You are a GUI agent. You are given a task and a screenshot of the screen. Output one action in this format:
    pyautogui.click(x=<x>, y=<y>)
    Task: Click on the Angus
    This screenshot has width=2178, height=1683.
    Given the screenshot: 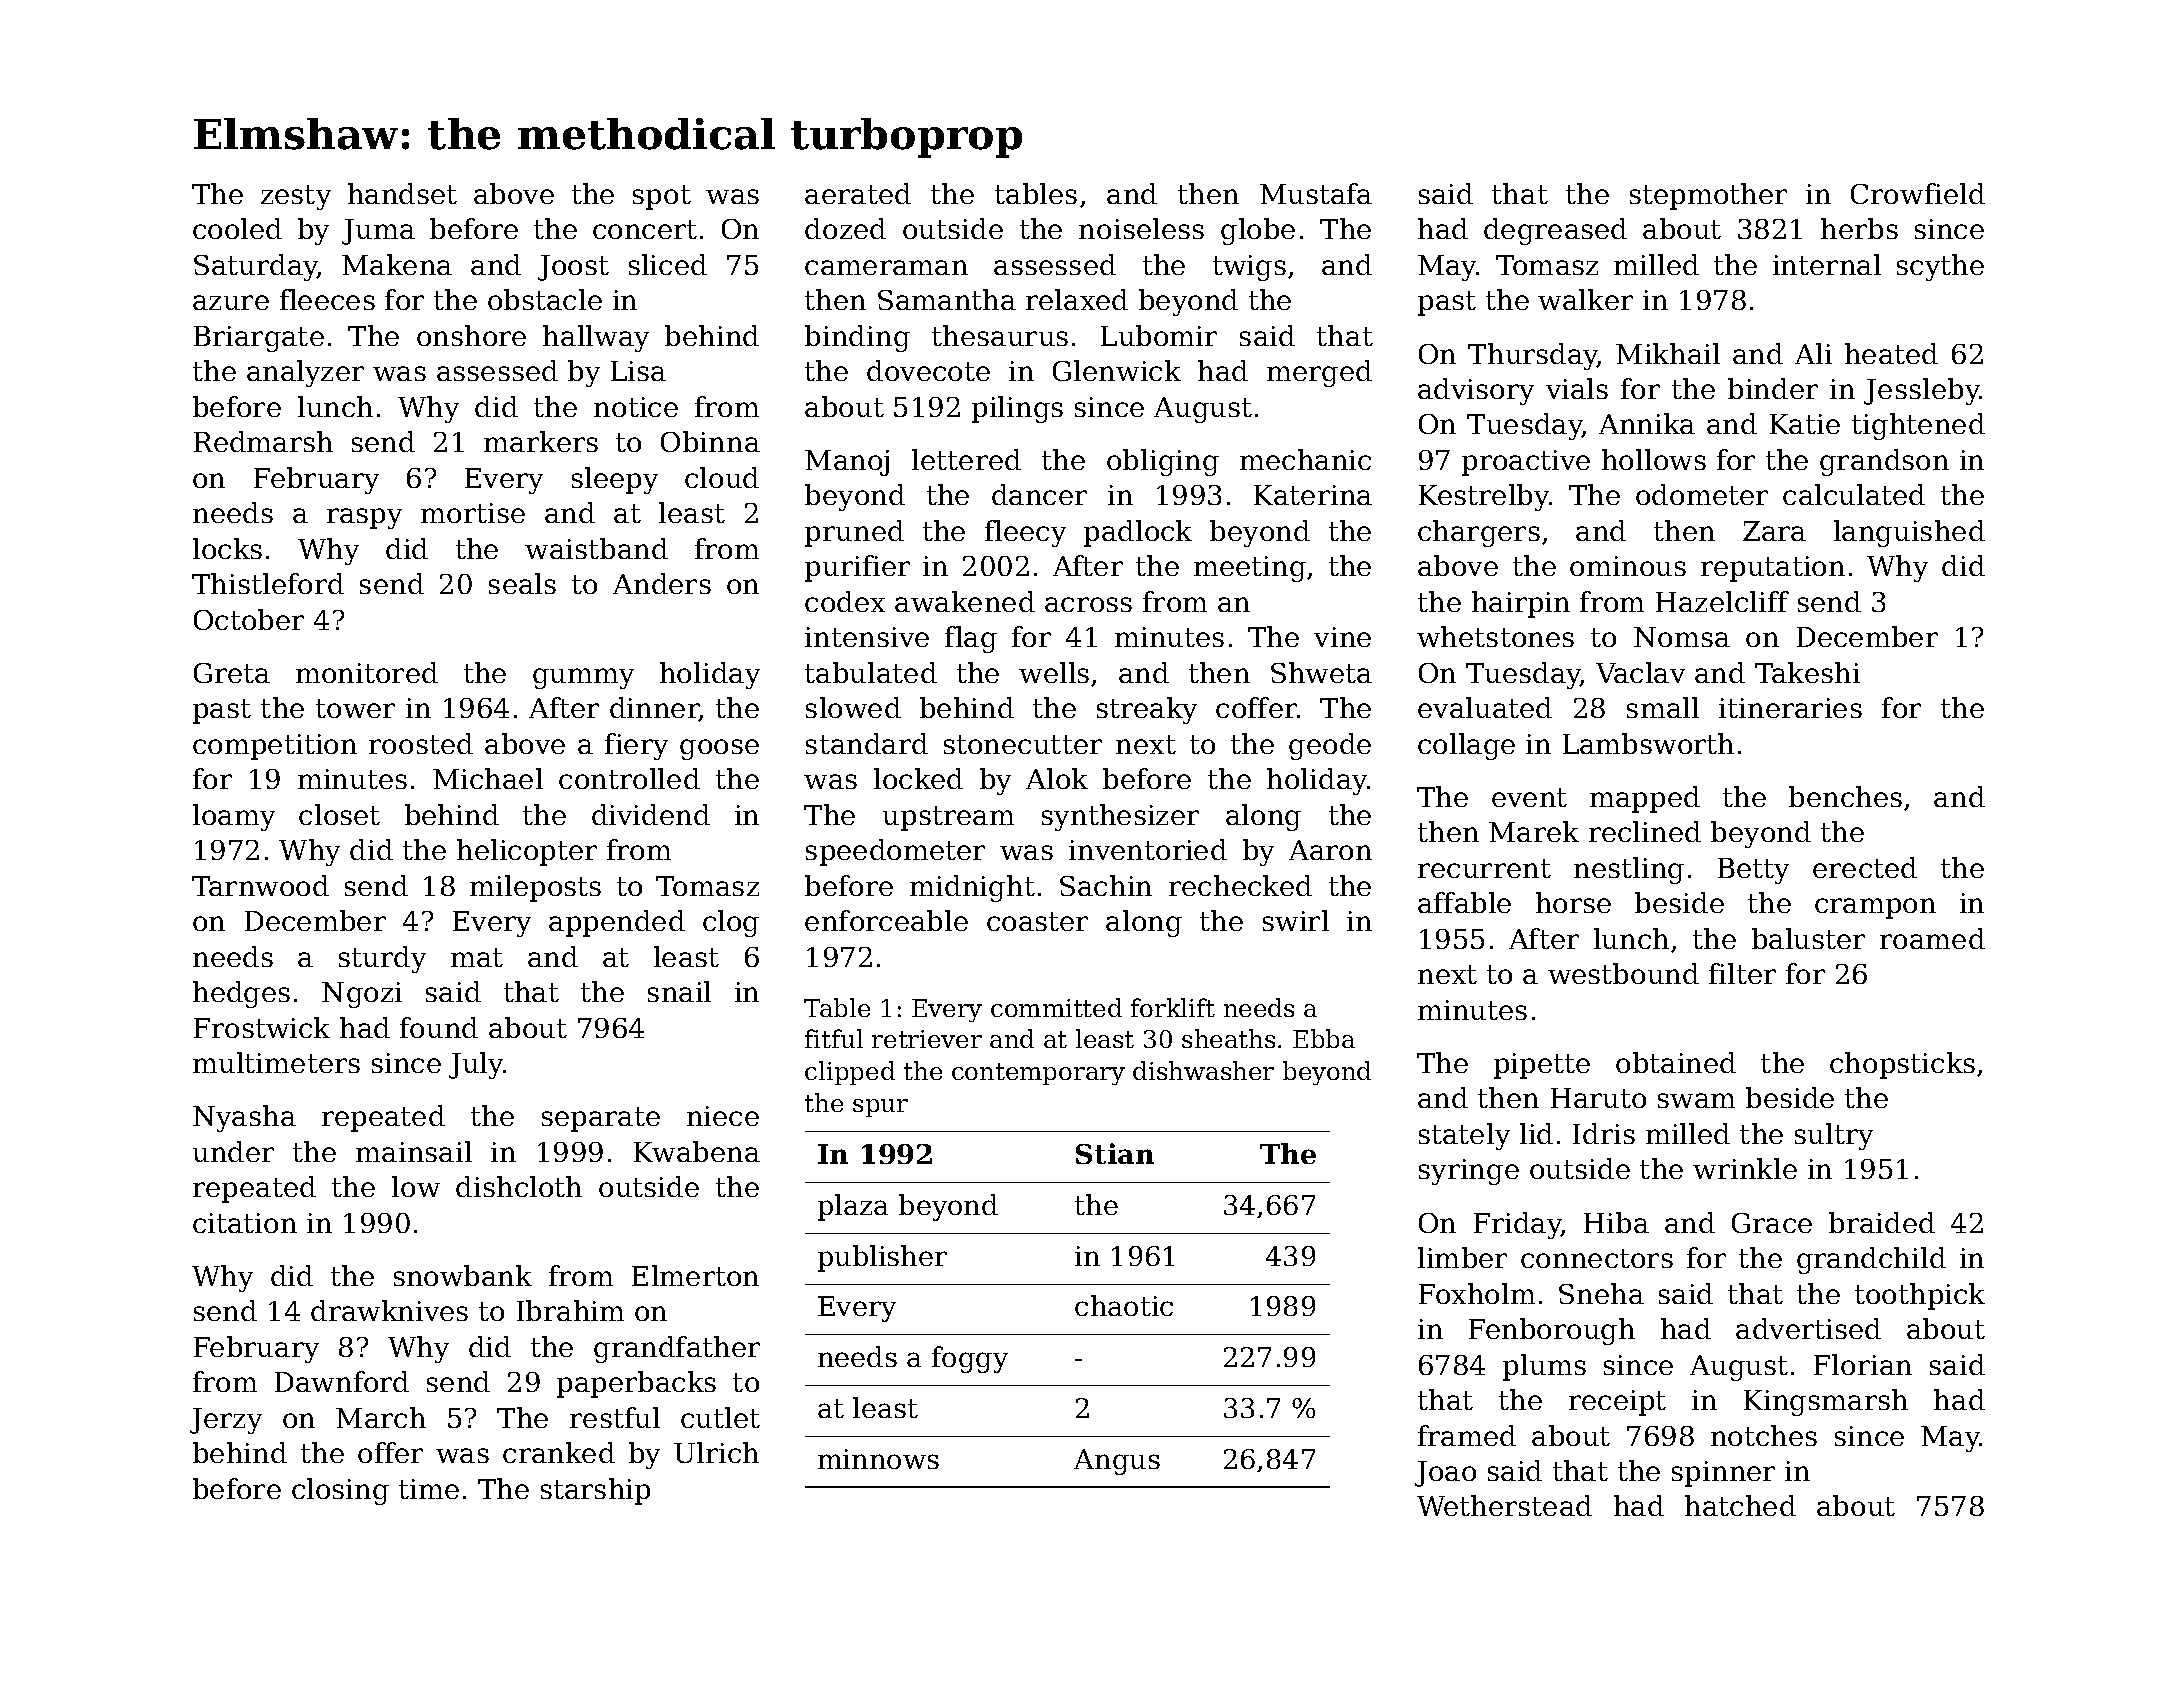 What is the action you would take?
    pyautogui.click(x=1117, y=1462)
